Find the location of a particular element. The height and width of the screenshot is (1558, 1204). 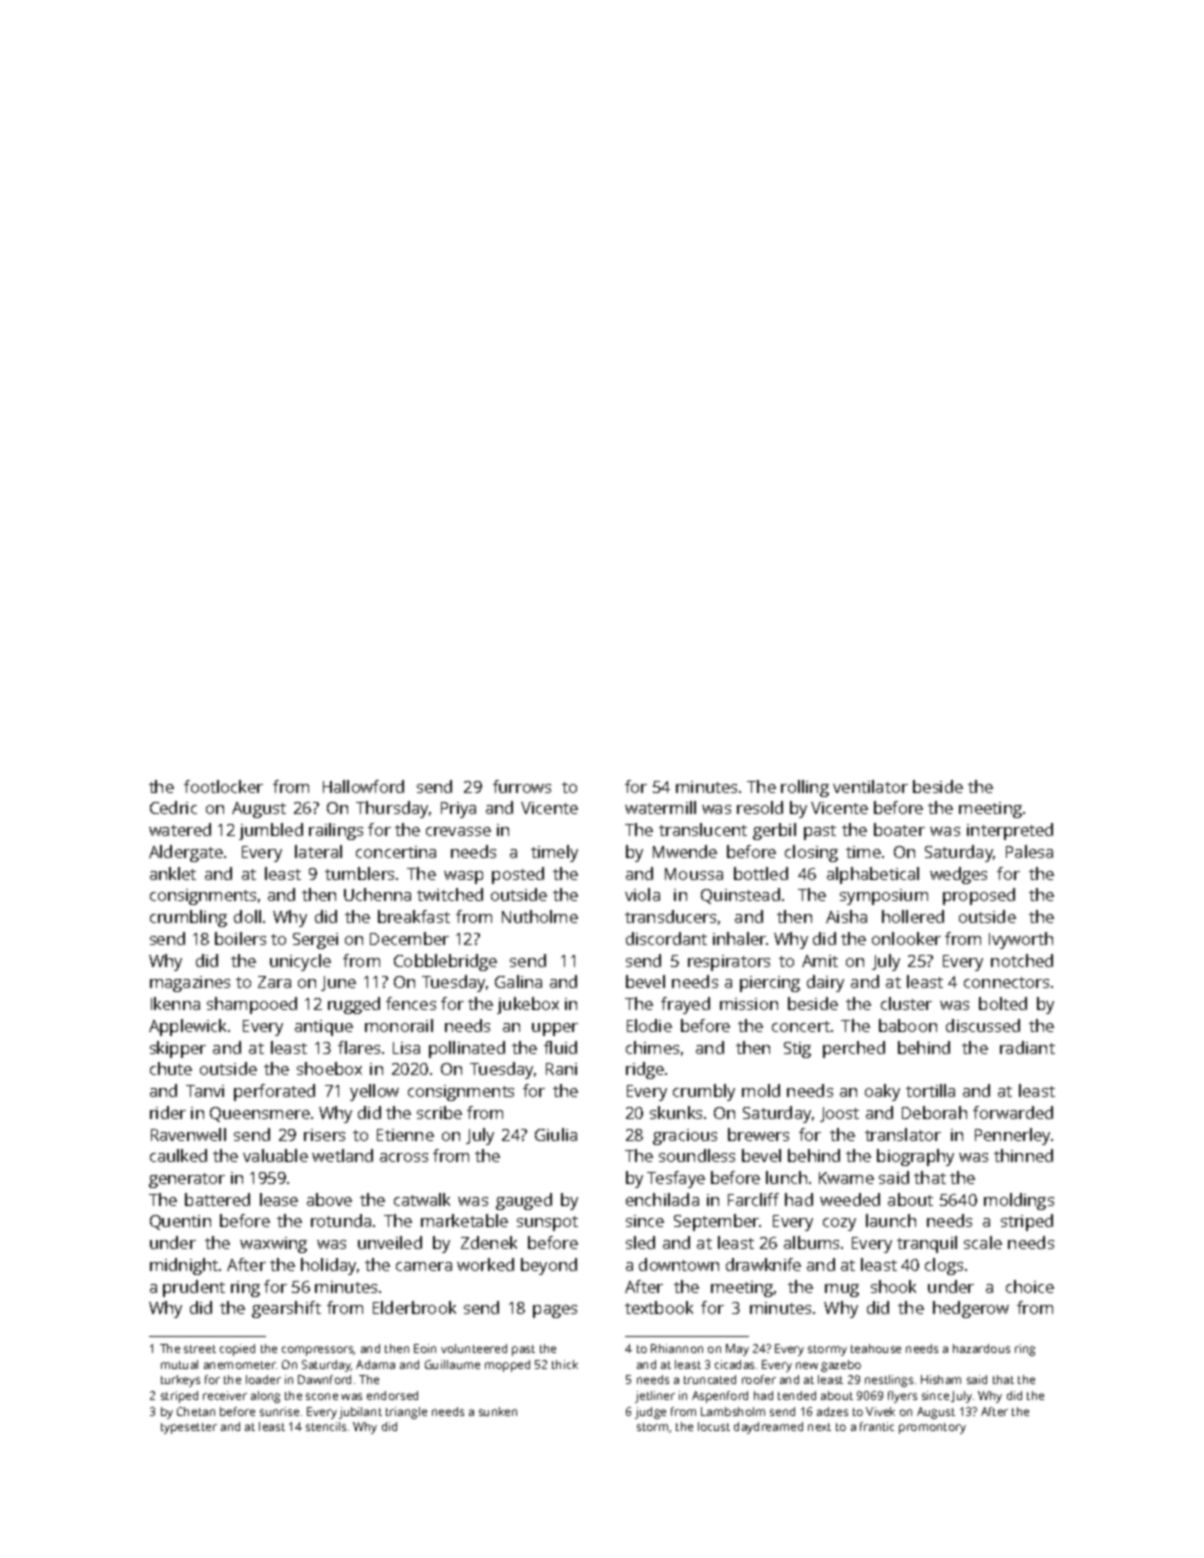

footlocker is located at coordinates (223, 786).
